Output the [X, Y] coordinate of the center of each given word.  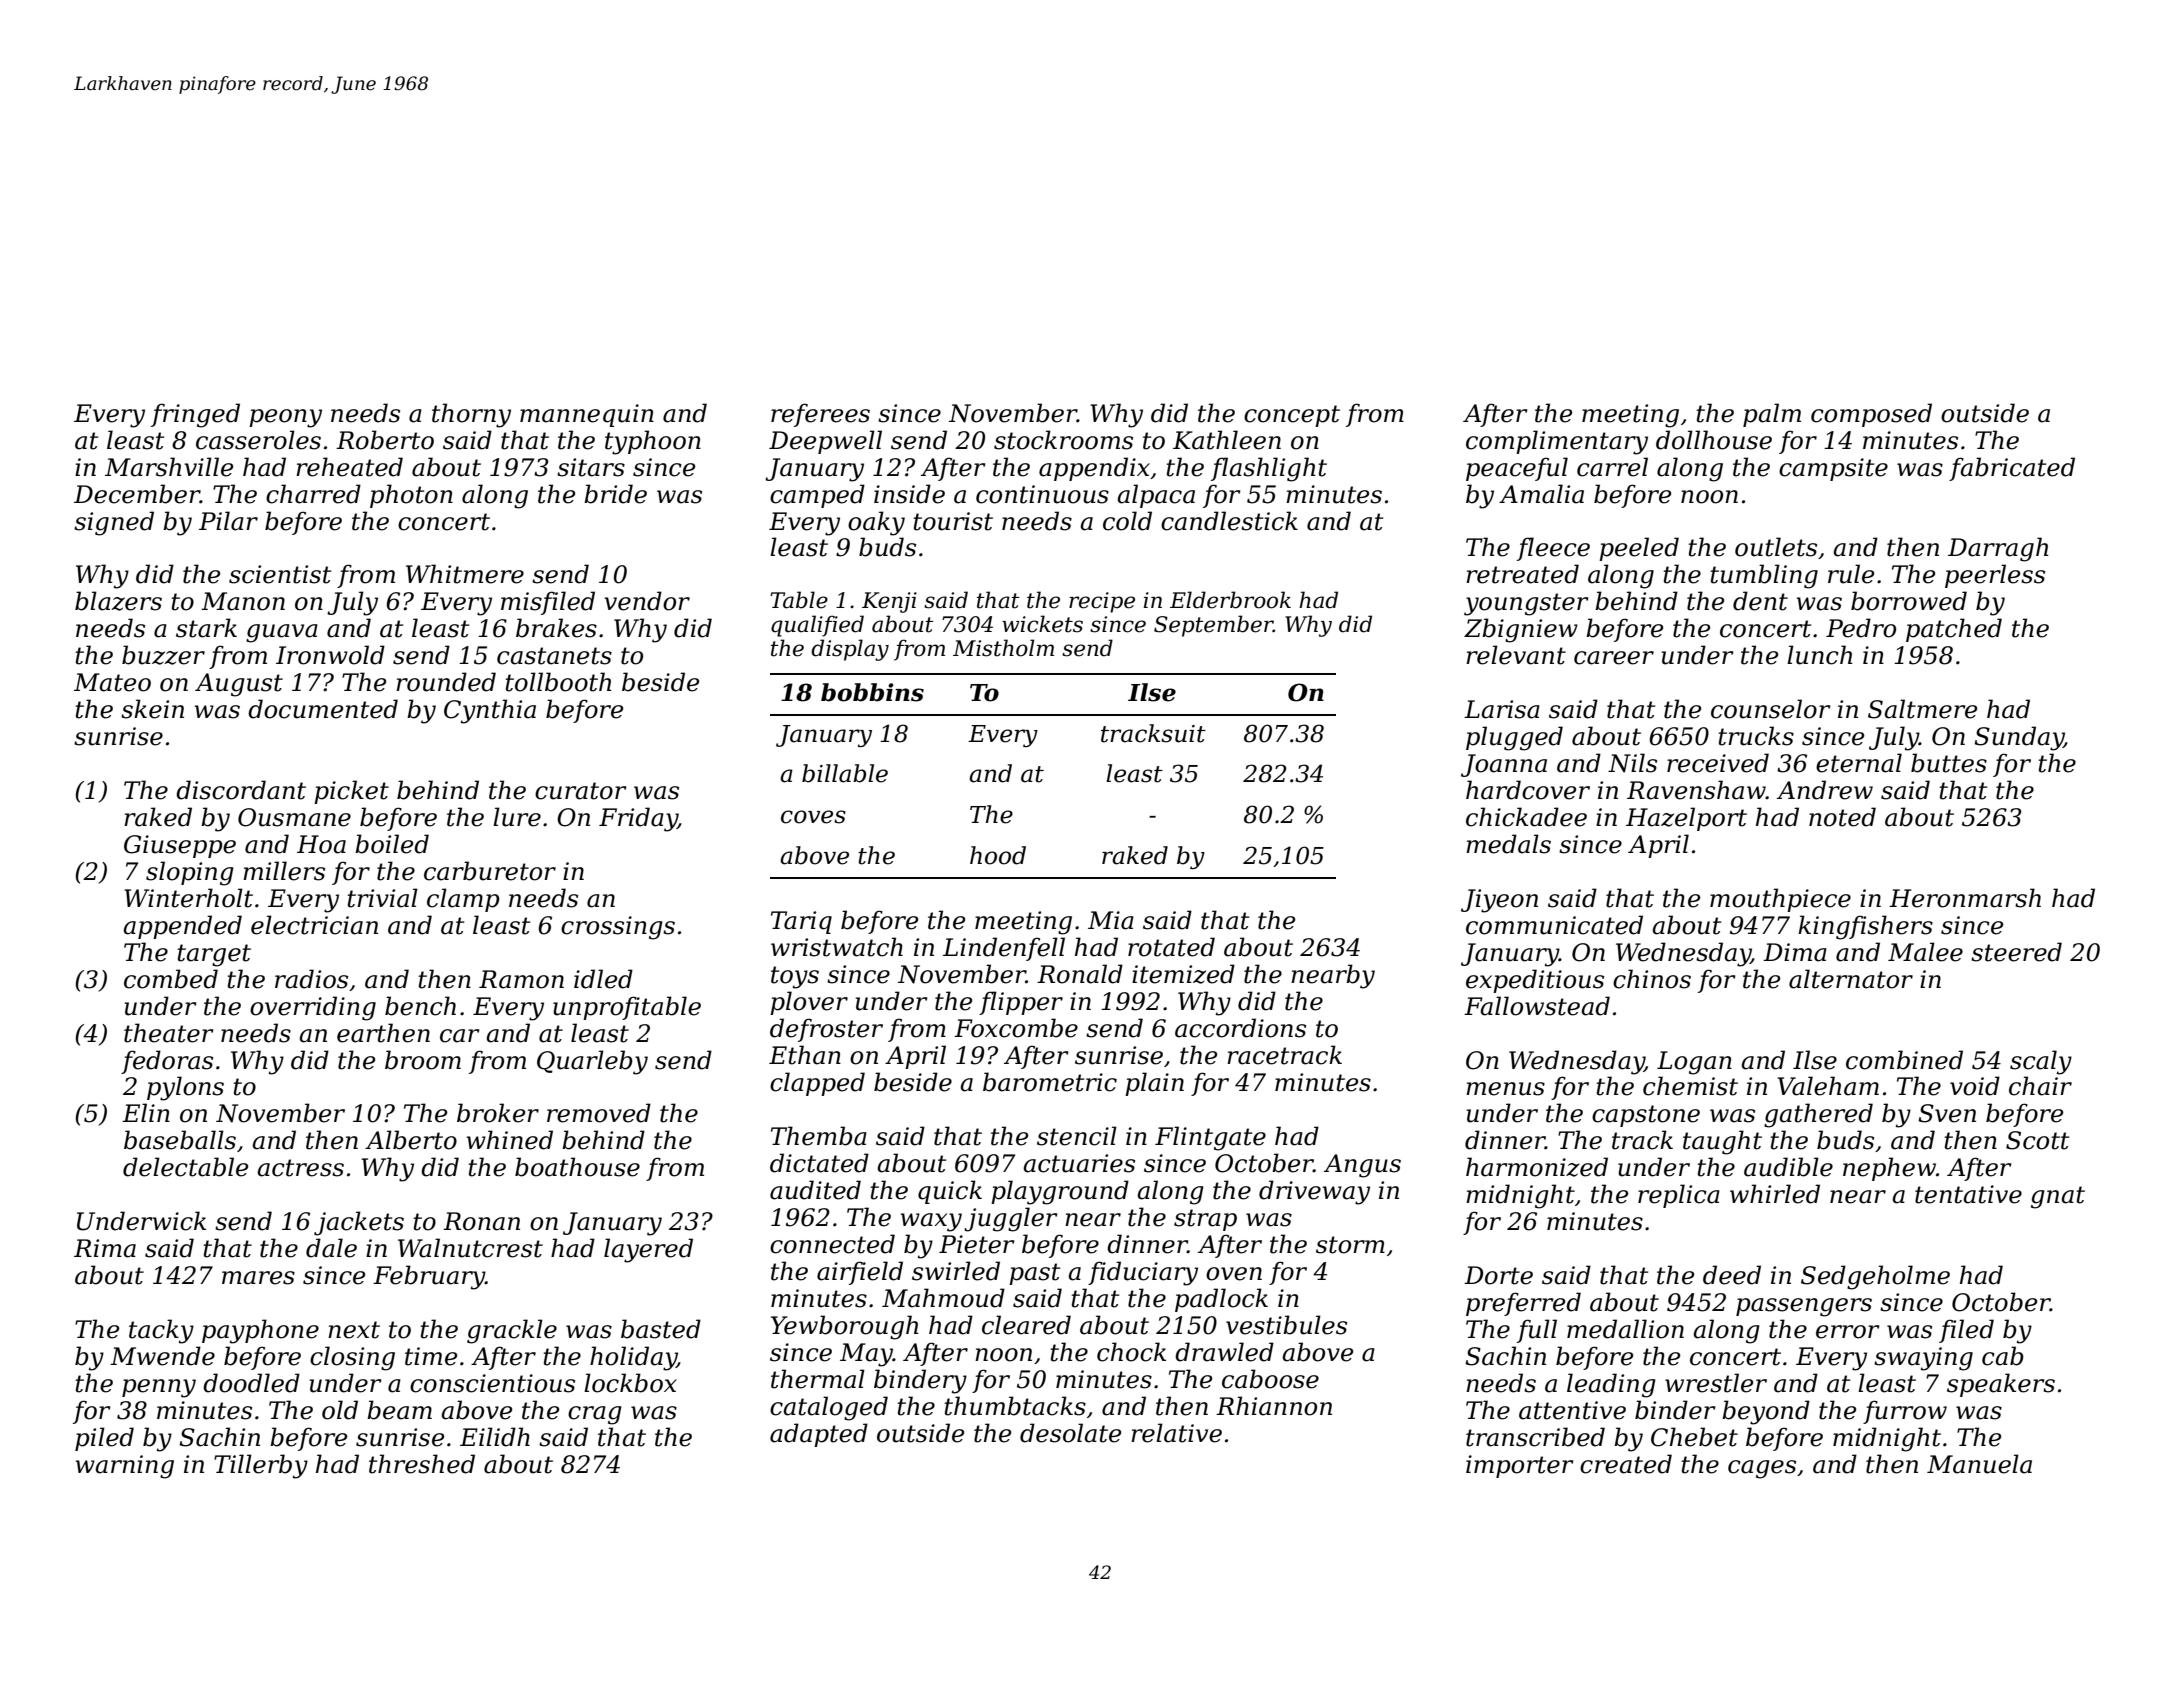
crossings [618, 928]
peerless [1995, 576]
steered [2016, 952]
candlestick [1229, 521]
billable [845, 773]
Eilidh [495, 1437]
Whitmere [465, 574]
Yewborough [844, 1327]
